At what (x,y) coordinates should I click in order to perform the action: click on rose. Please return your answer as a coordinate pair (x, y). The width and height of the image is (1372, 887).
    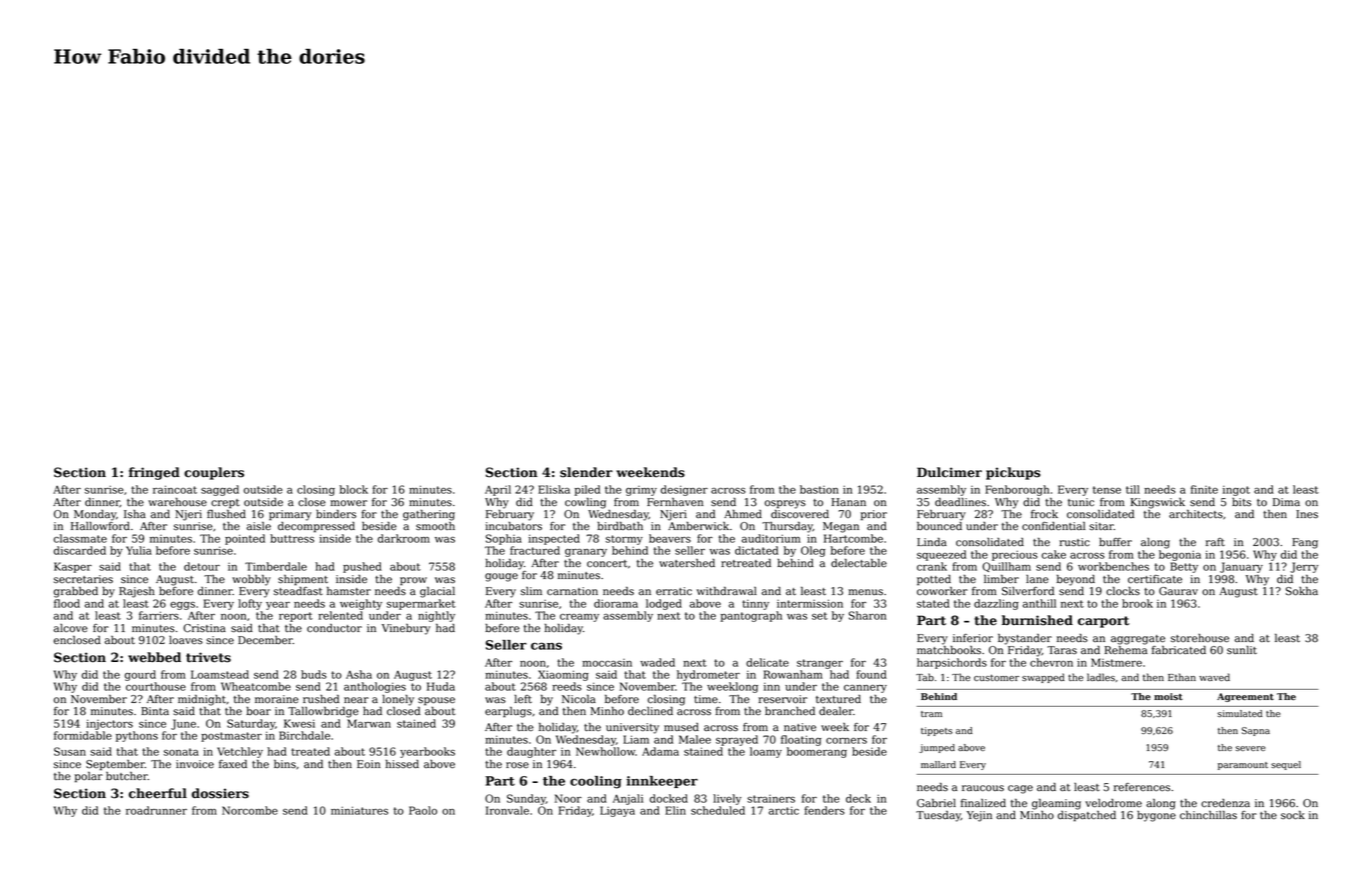
    Looking at the image, I should click on (517, 765).
